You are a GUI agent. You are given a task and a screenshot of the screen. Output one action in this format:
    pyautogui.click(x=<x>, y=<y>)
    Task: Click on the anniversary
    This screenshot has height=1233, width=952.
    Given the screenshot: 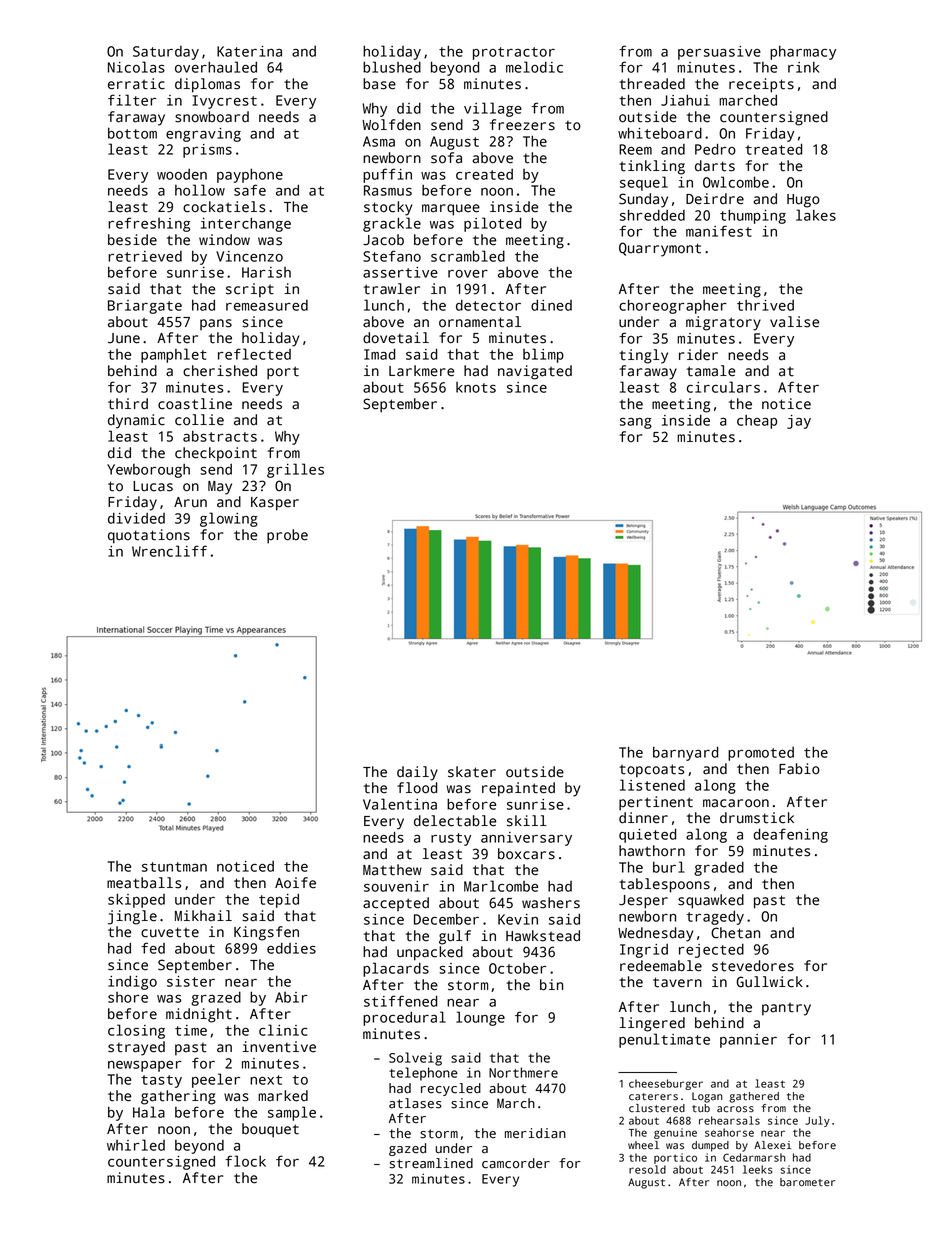 What is the action you would take?
    pyautogui.click(x=526, y=839)
